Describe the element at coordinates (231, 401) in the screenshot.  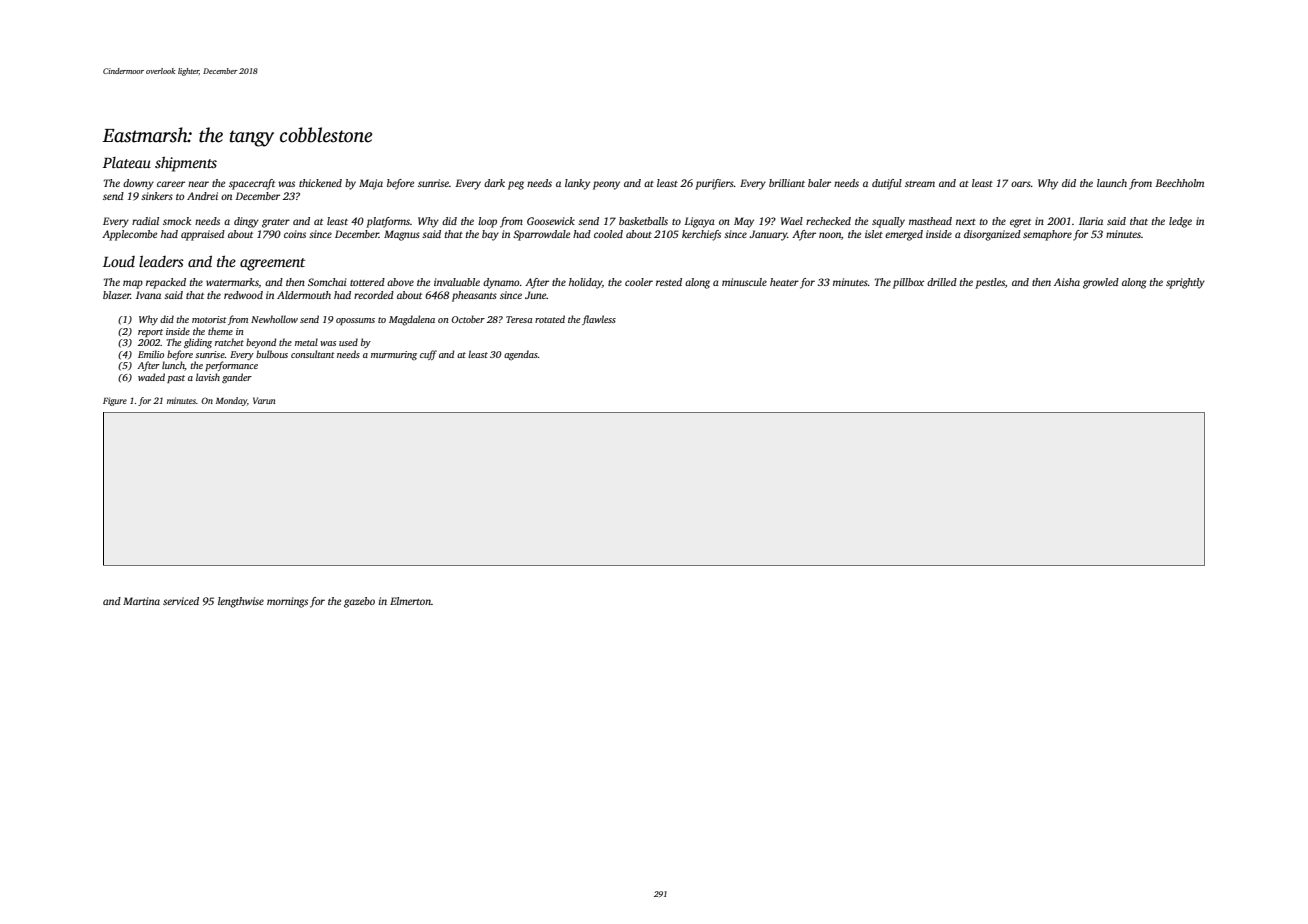
I see `Monday` at that location.
